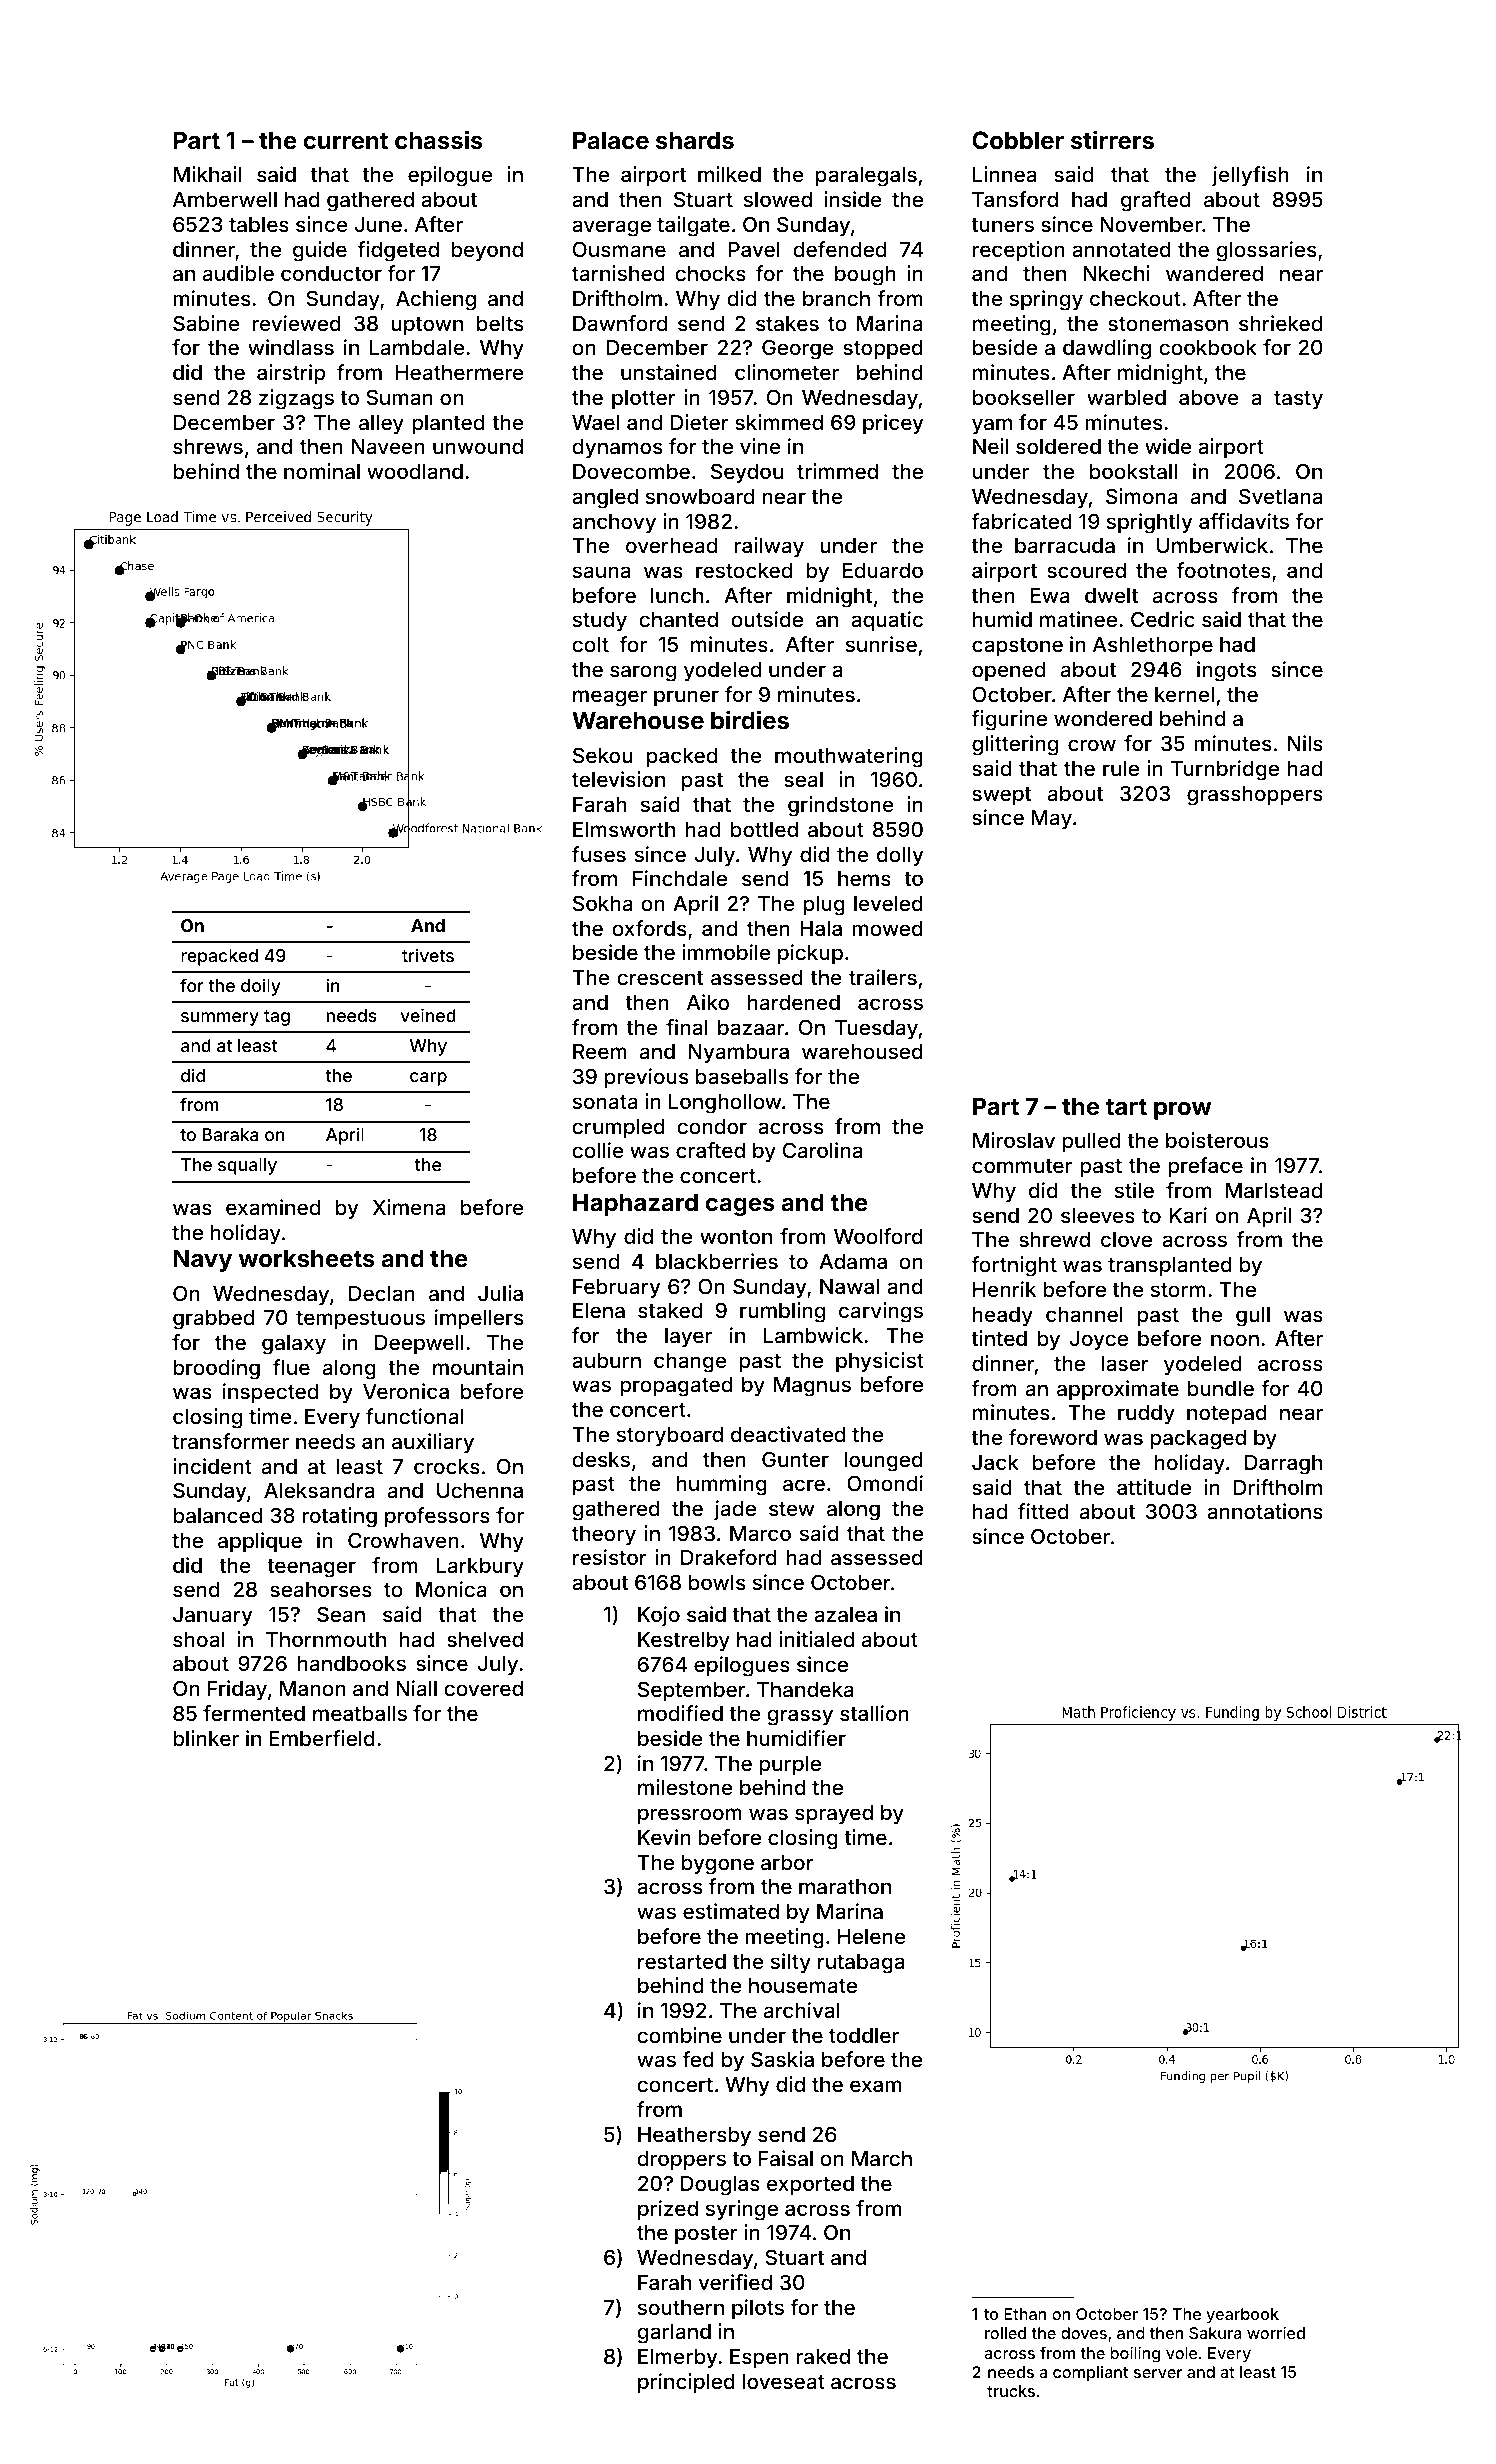 The width and height of the screenshot is (1496, 2464). I want to click on Mikhail, so click(207, 174).
